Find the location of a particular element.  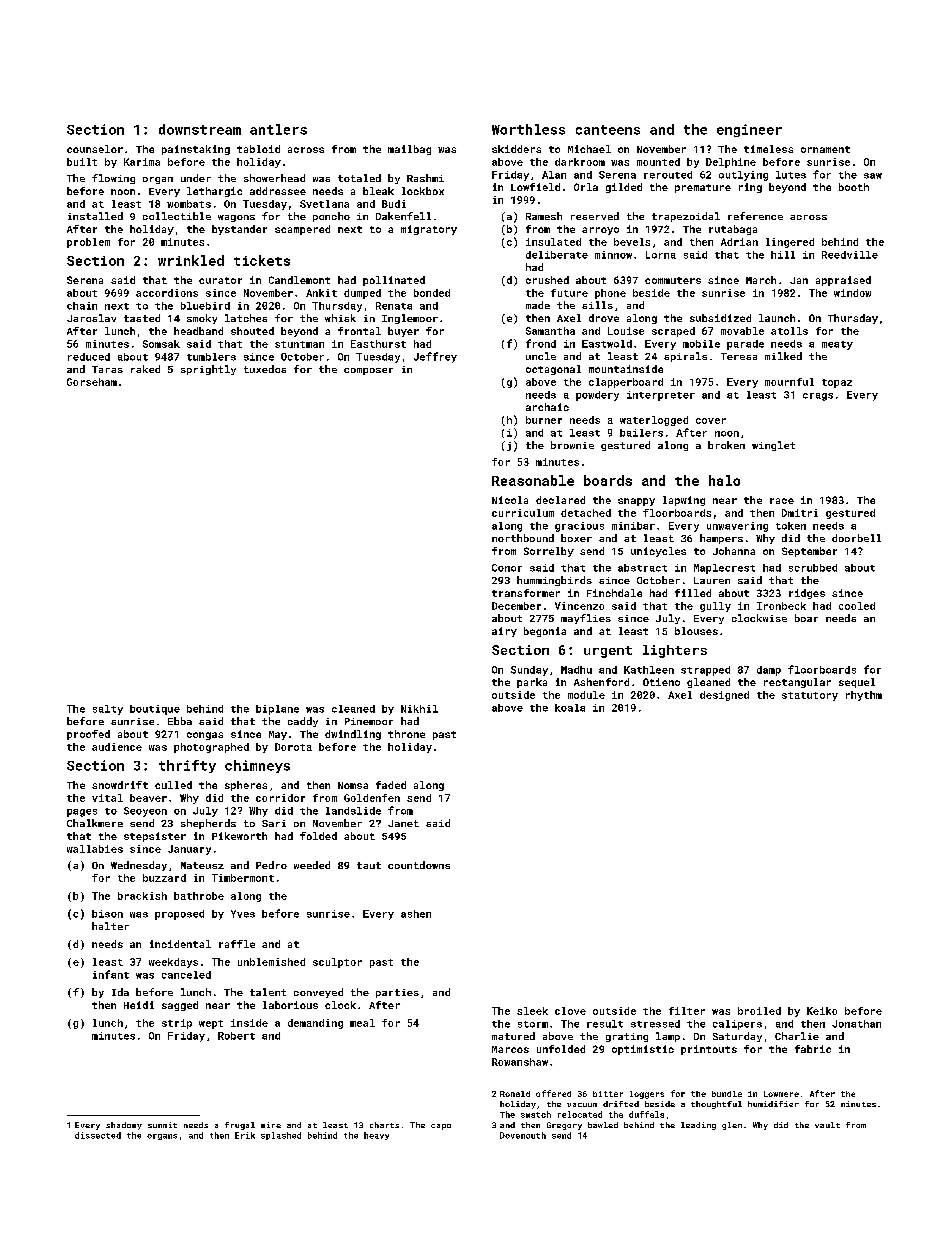

Easthurst is located at coordinates (378, 344).
